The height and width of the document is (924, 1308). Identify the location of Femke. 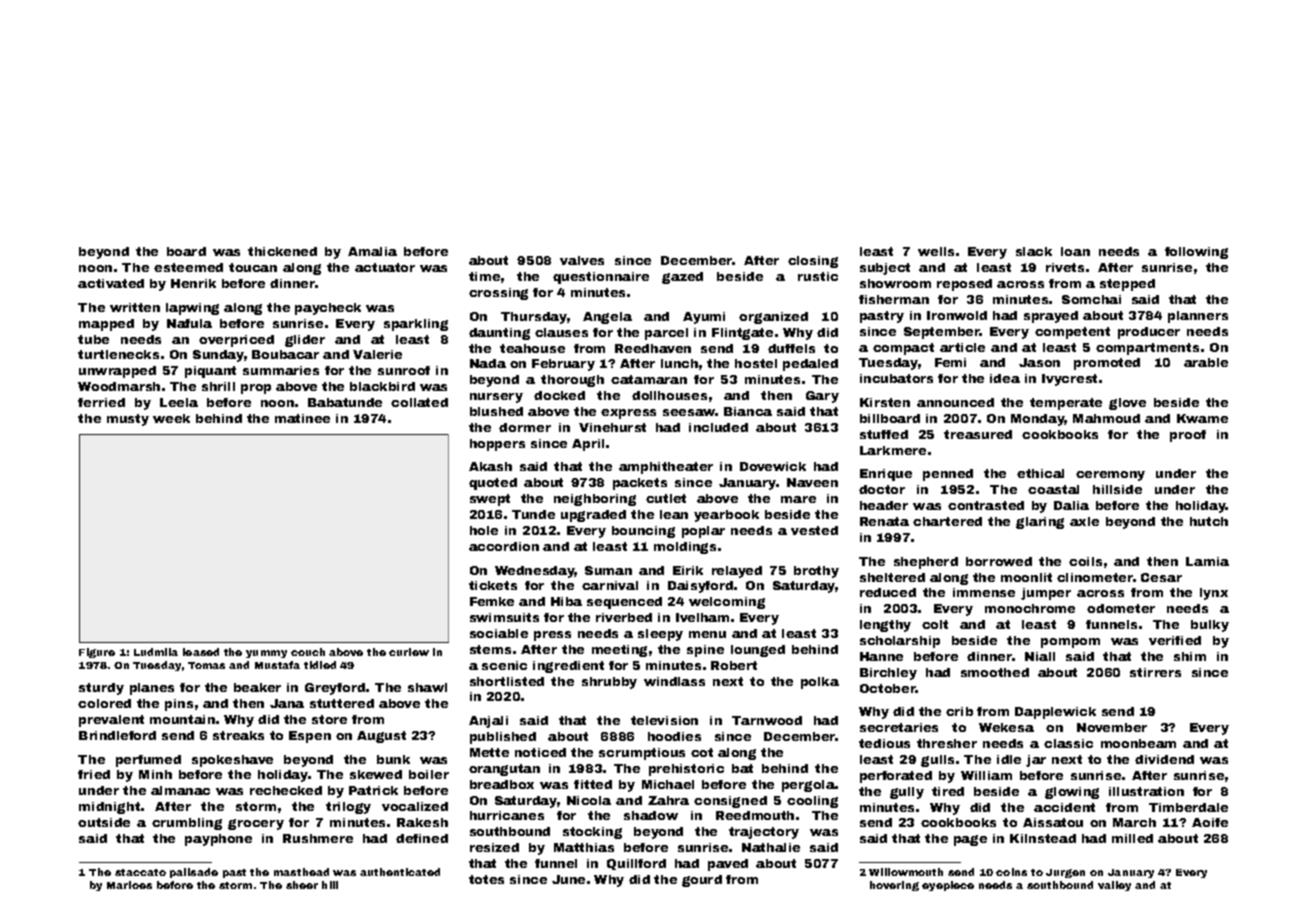
(492, 601).
